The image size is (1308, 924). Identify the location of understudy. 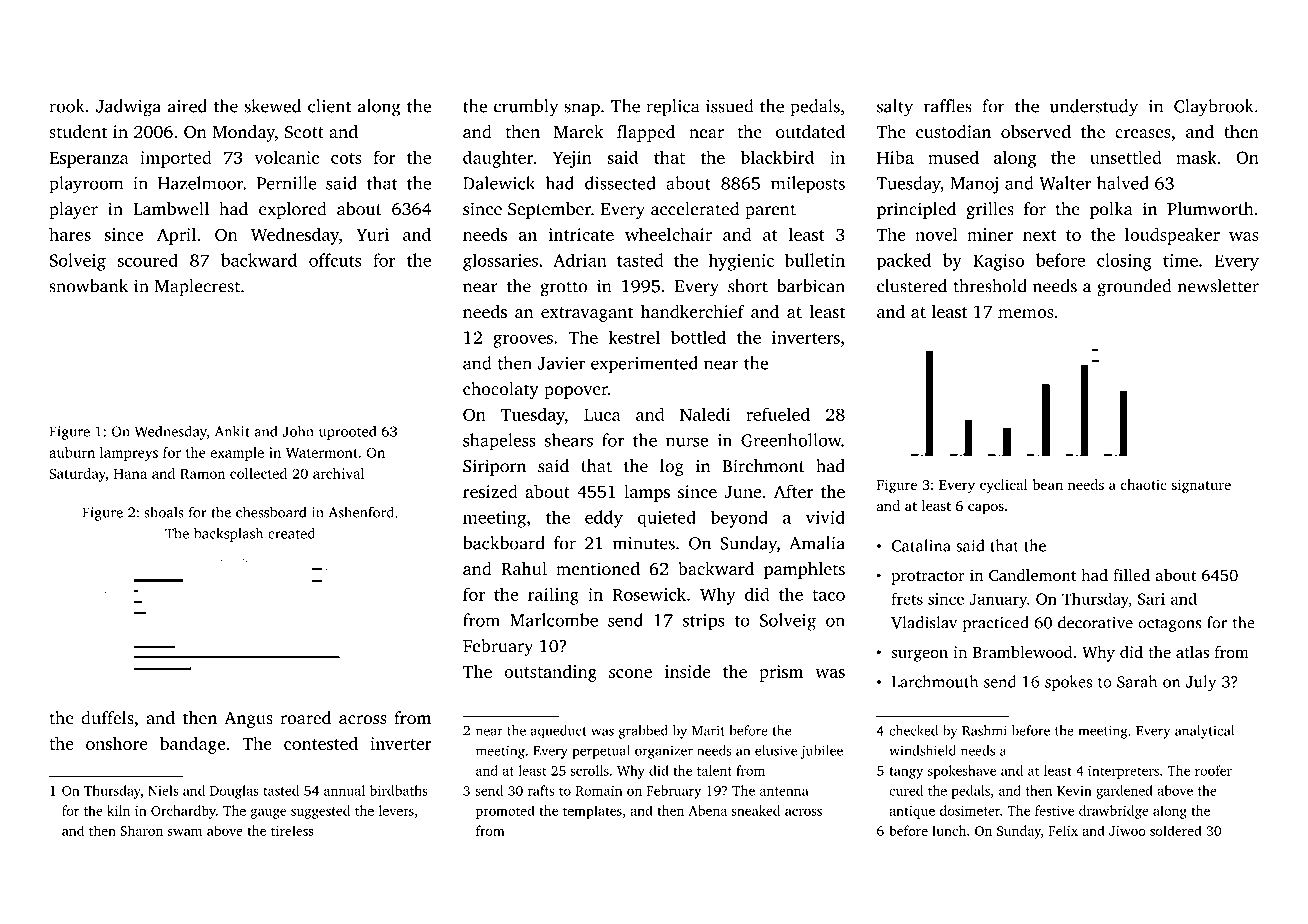
(1094, 108).
